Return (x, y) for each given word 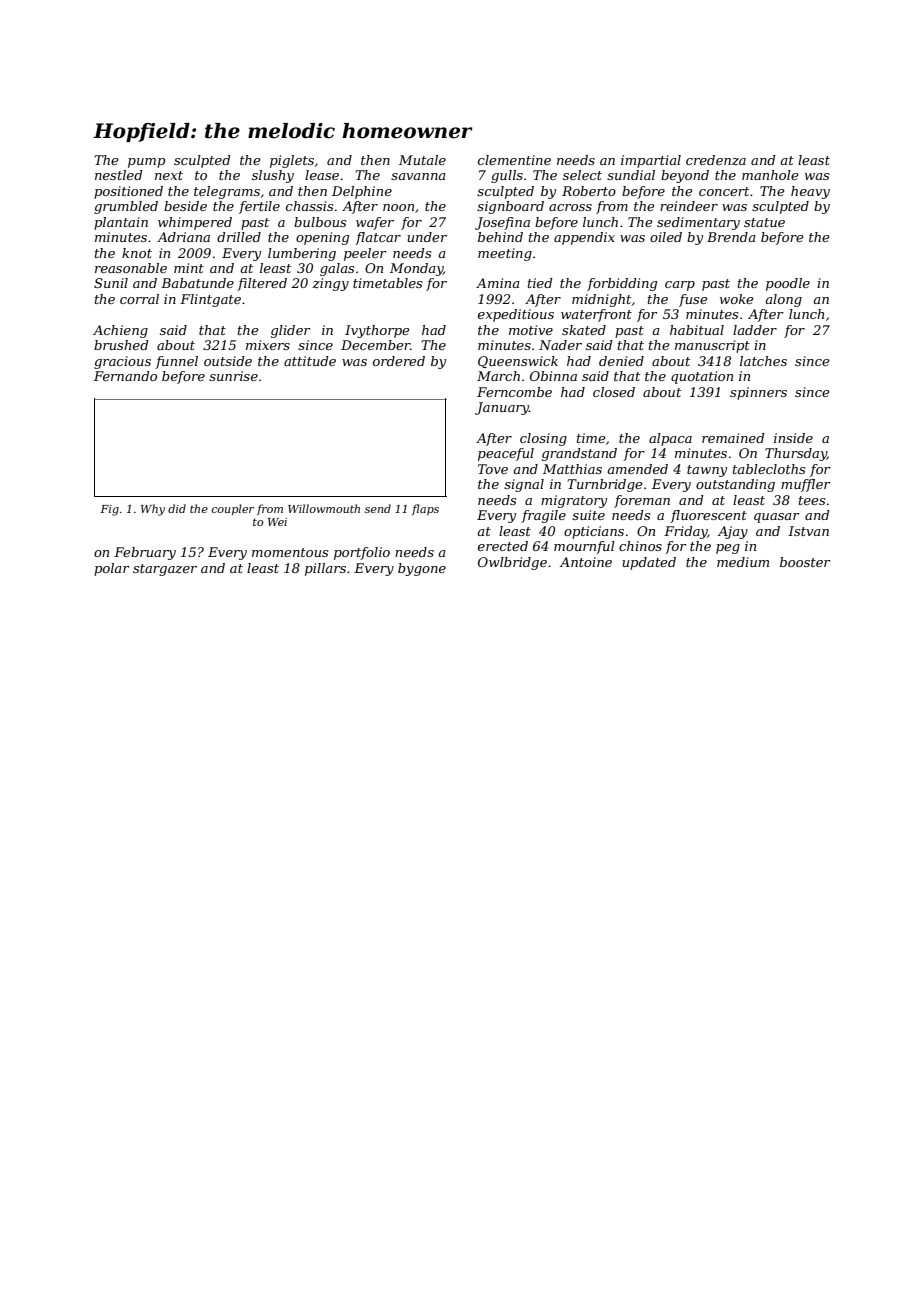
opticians (594, 532)
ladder (755, 330)
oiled (666, 237)
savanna (418, 176)
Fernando (125, 376)
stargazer (165, 570)
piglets (292, 161)
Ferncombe (514, 392)
